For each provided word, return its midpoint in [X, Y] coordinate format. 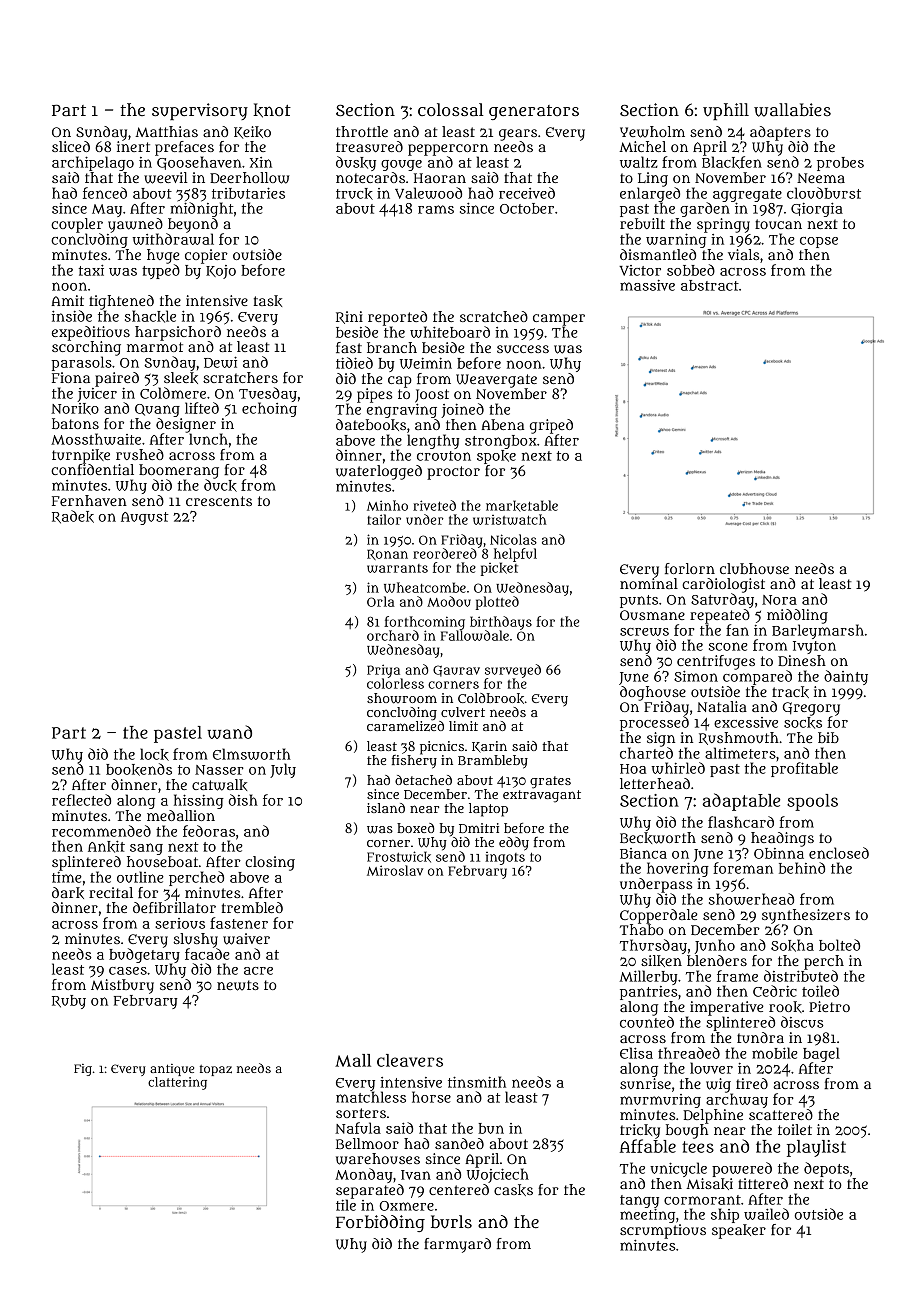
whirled [678, 768]
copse [819, 242]
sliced [71, 146]
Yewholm [652, 132]
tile [346, 1205]
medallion [181, 815]
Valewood [428, 193]
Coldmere [173, 393]
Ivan [416, 1175]
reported [397, 318]
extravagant [542, 796]
